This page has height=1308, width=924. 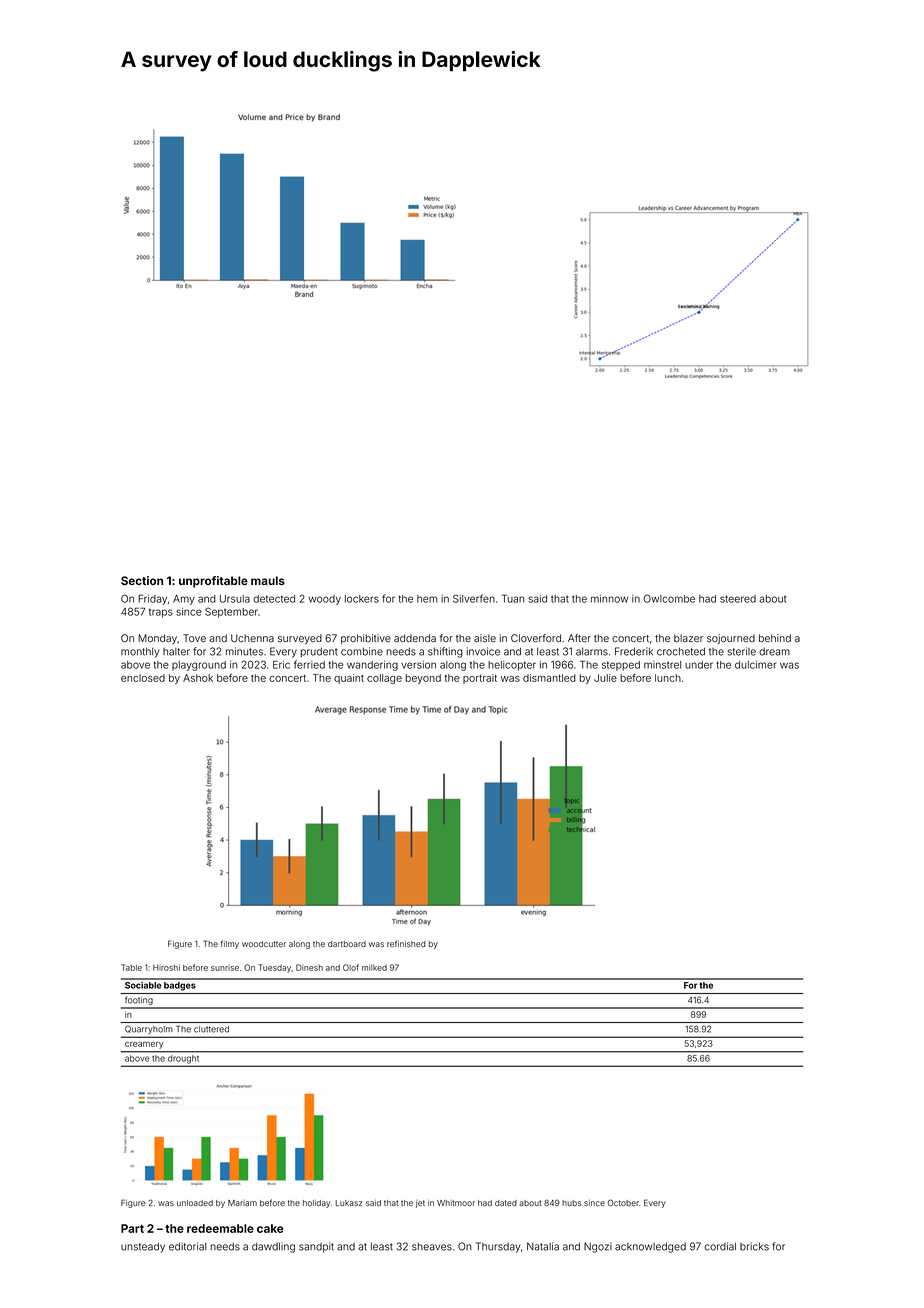 I want to click on Cloverford, so click(x=536, y=638).
